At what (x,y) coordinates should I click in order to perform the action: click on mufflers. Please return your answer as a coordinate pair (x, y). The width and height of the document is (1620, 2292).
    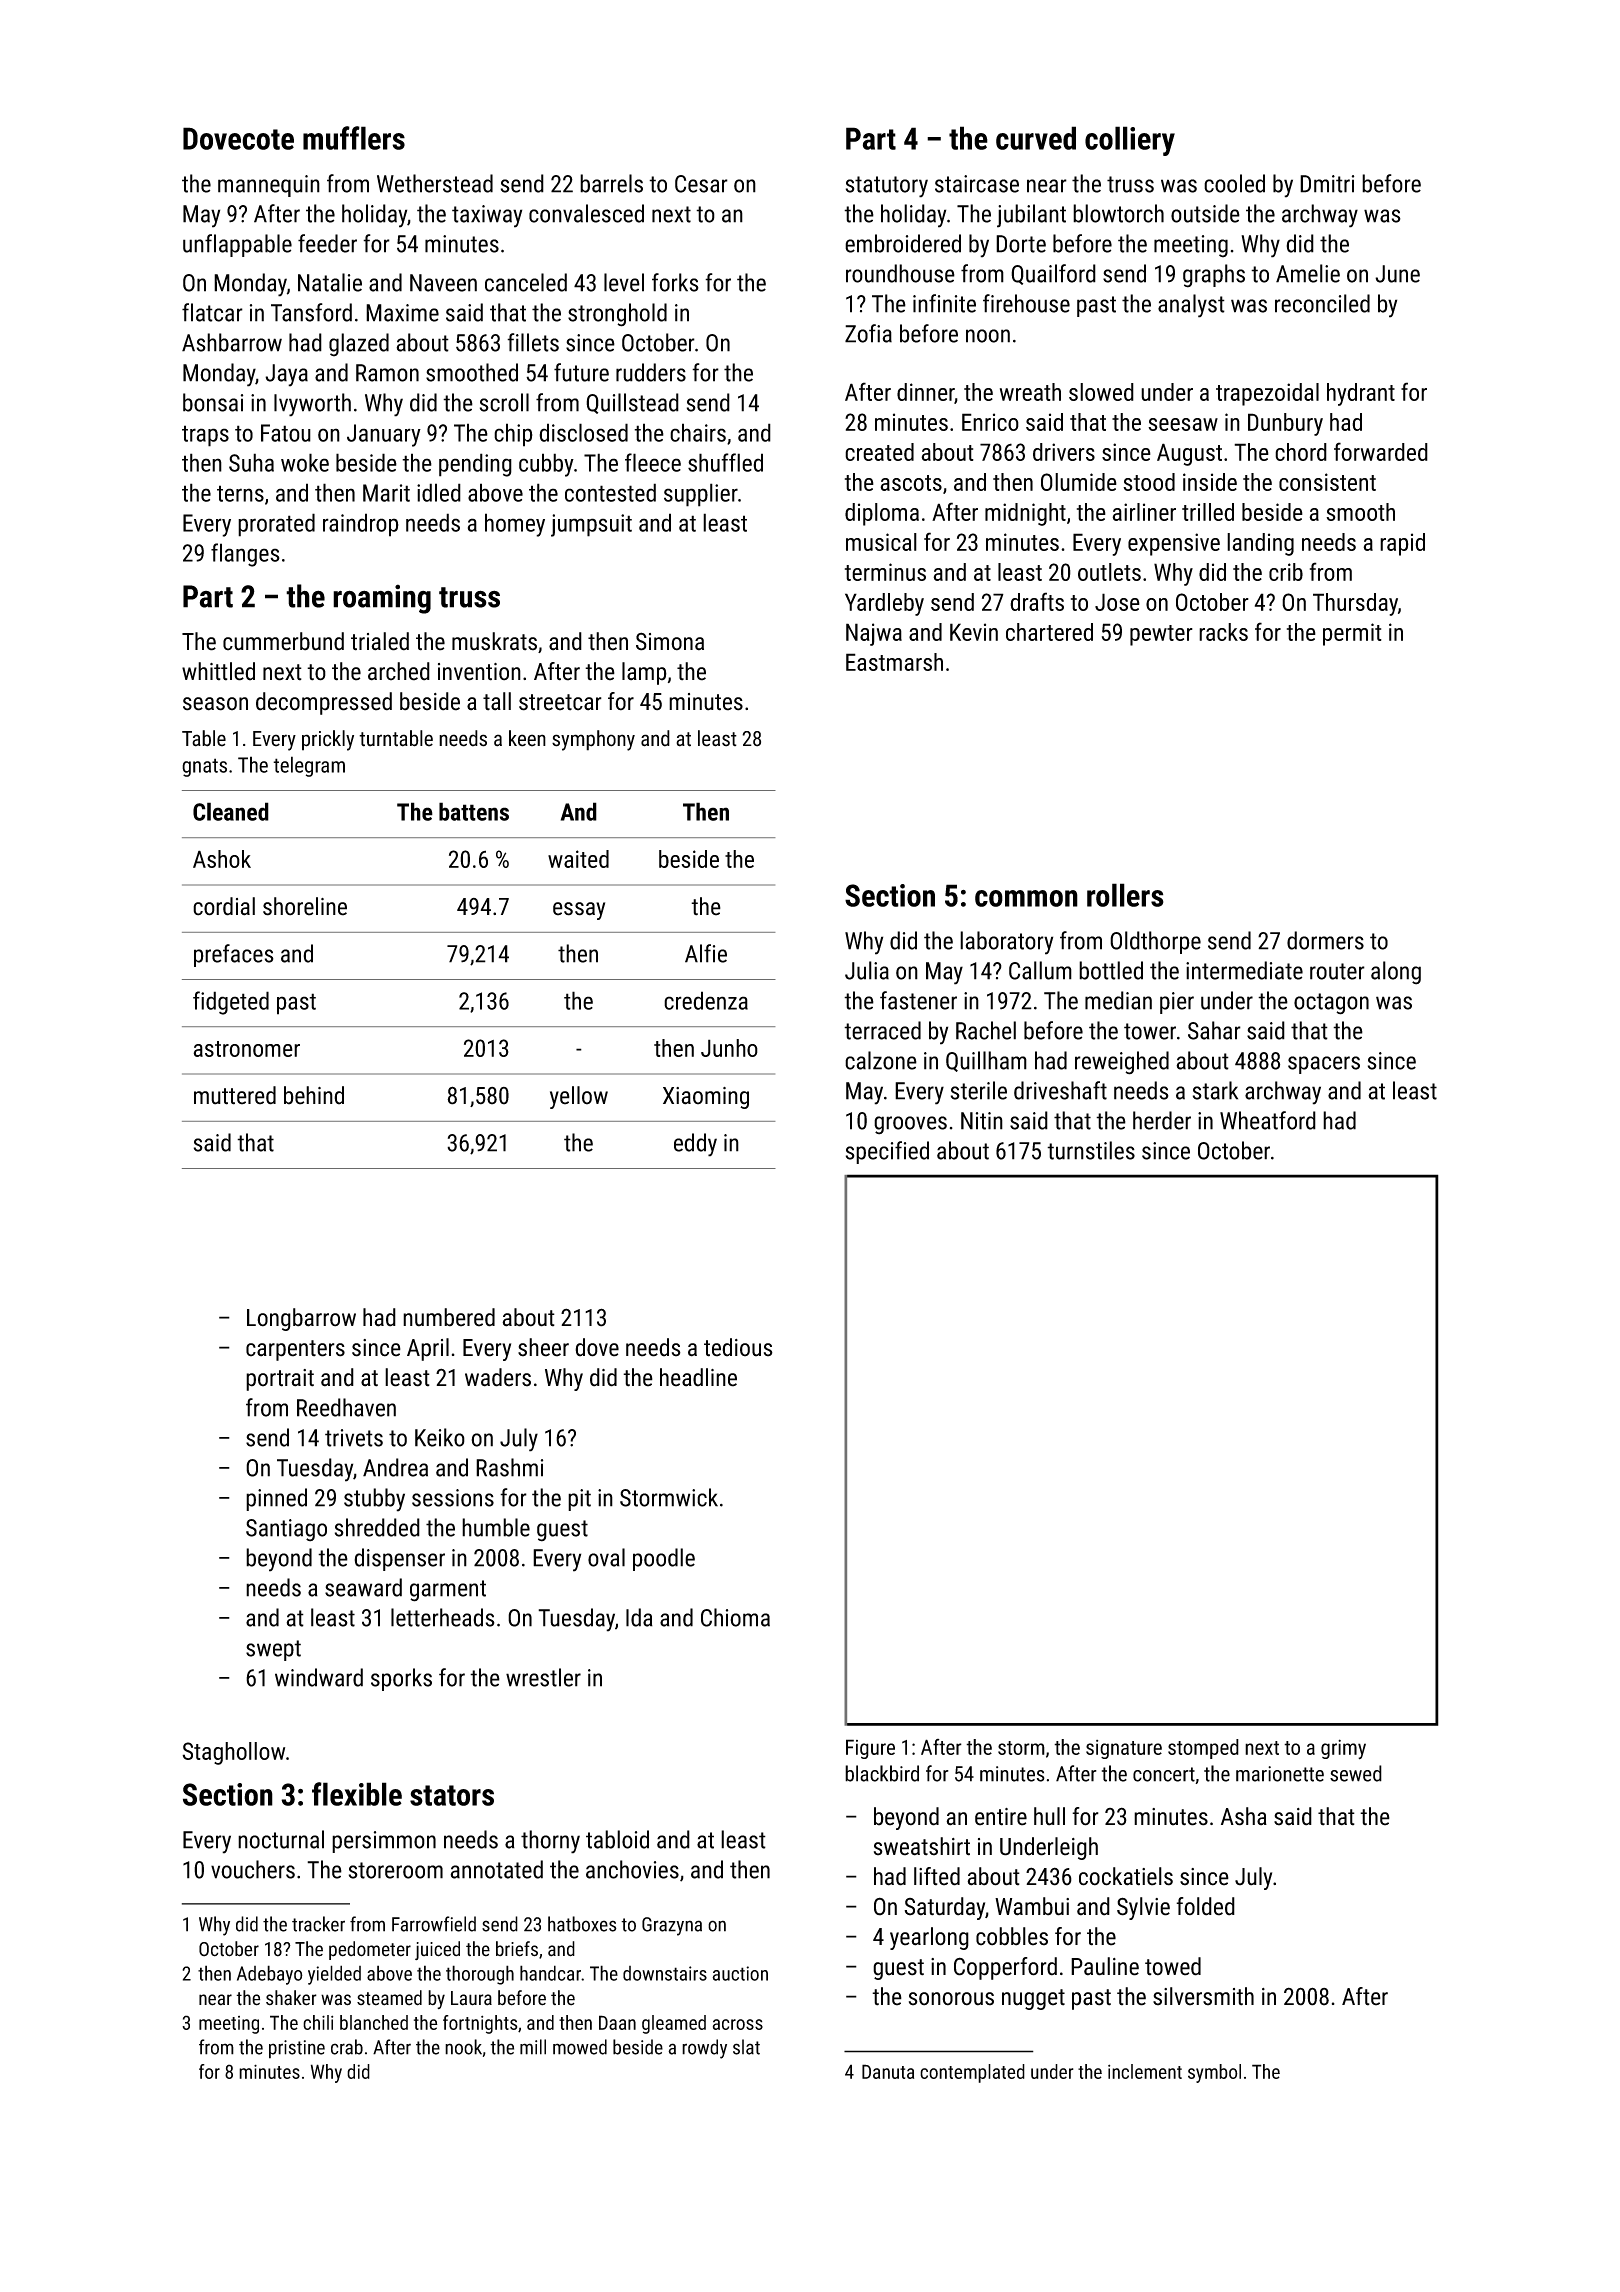
    Looking at the image, I should click on (354, 138).
